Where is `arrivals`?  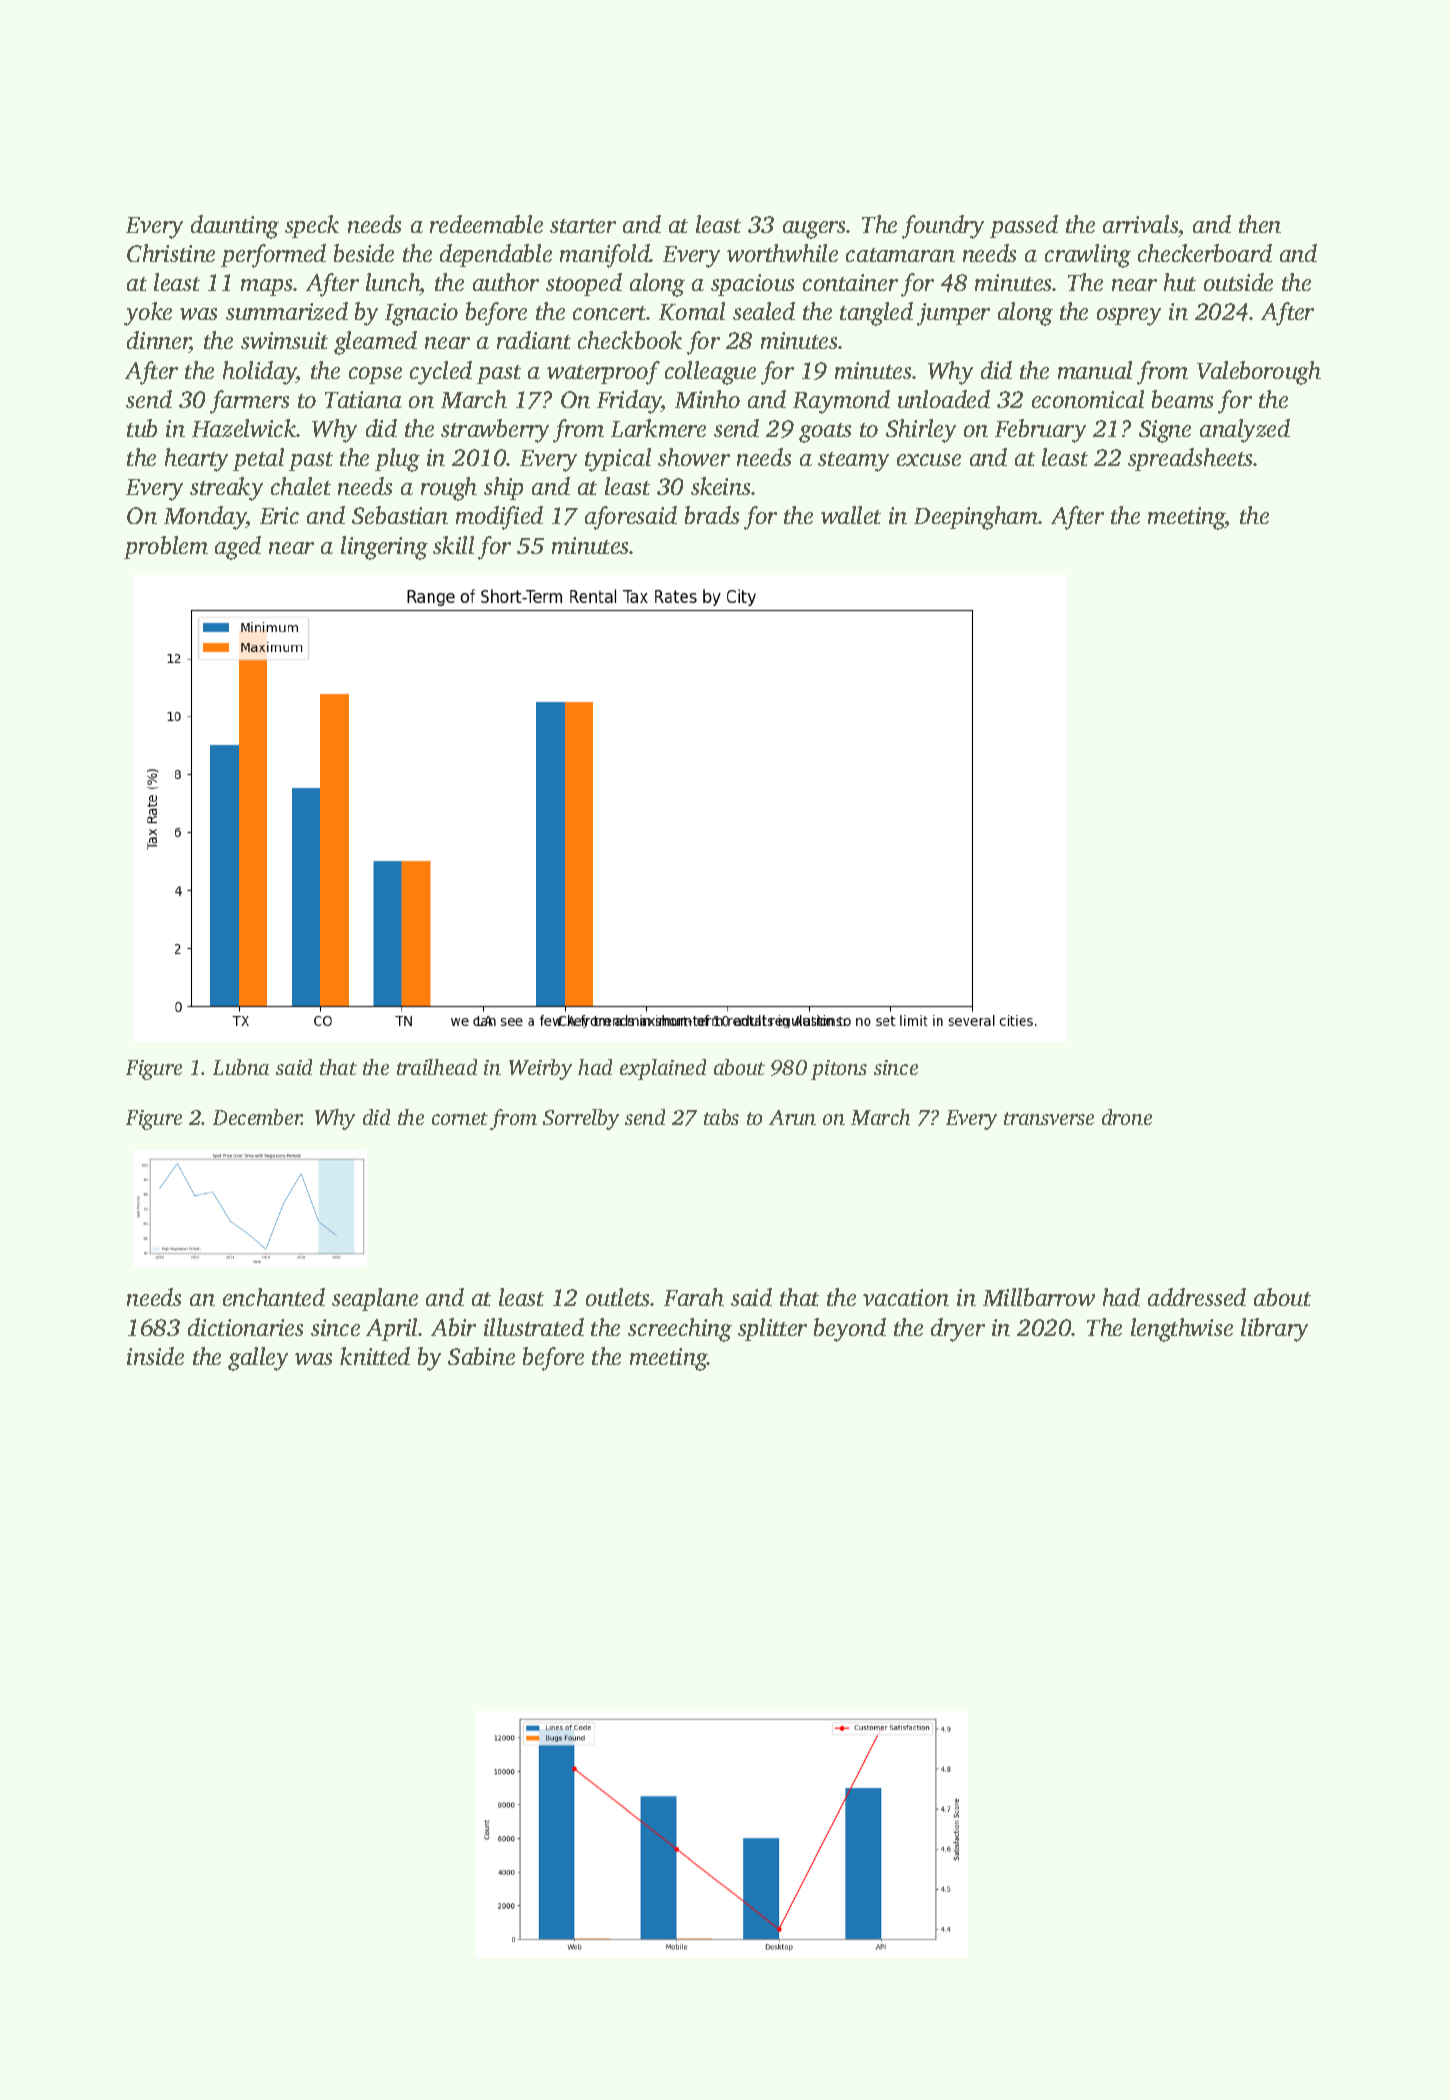
arrivals is located at coordinates (1140, 224).
